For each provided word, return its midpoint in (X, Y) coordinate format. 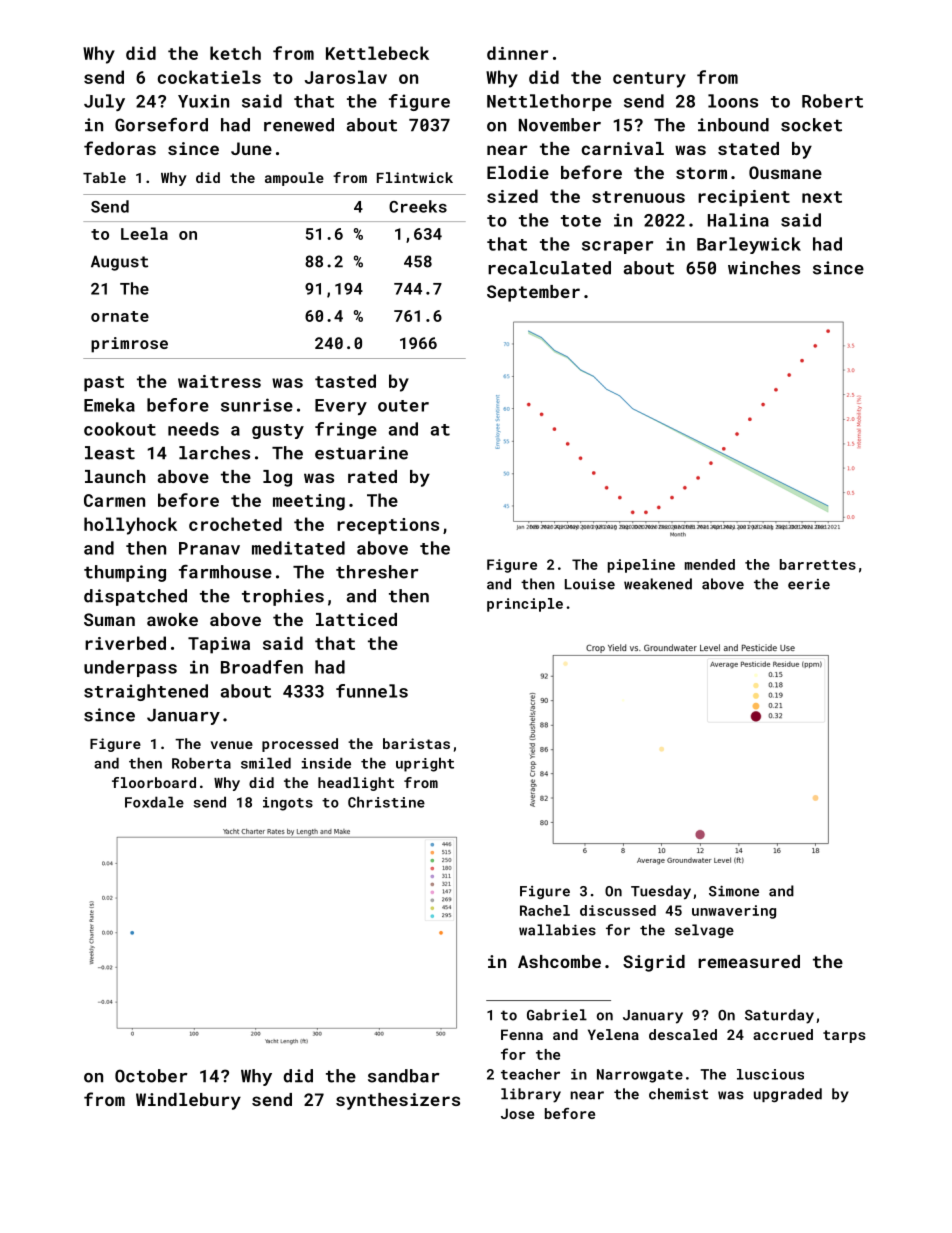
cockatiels (209, 77)
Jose (517, 1113)
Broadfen (262, 667)
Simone (734, 891)
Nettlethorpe (549, 102)
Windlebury (188, 1101)
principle (525, 605)
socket (811, 125)
